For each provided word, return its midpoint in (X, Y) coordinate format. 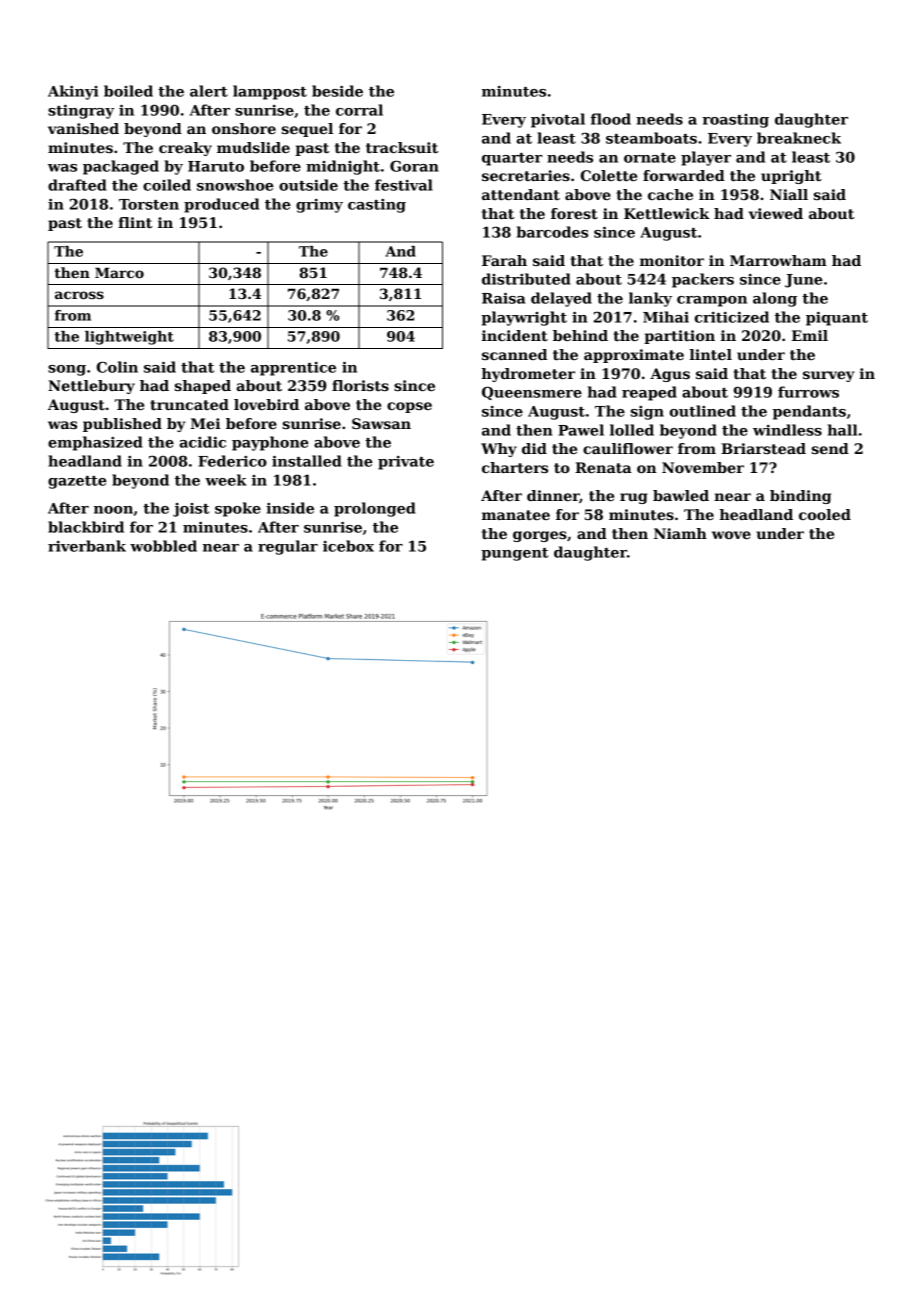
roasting (736, 121)
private (406, 463)
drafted (77, 185)
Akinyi (73, 92)
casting (377, 206)
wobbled (163, 546)
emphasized (95, 443)
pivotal (558, 120)
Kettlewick (667, 213)
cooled (825, 514)
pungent (514, 554)
